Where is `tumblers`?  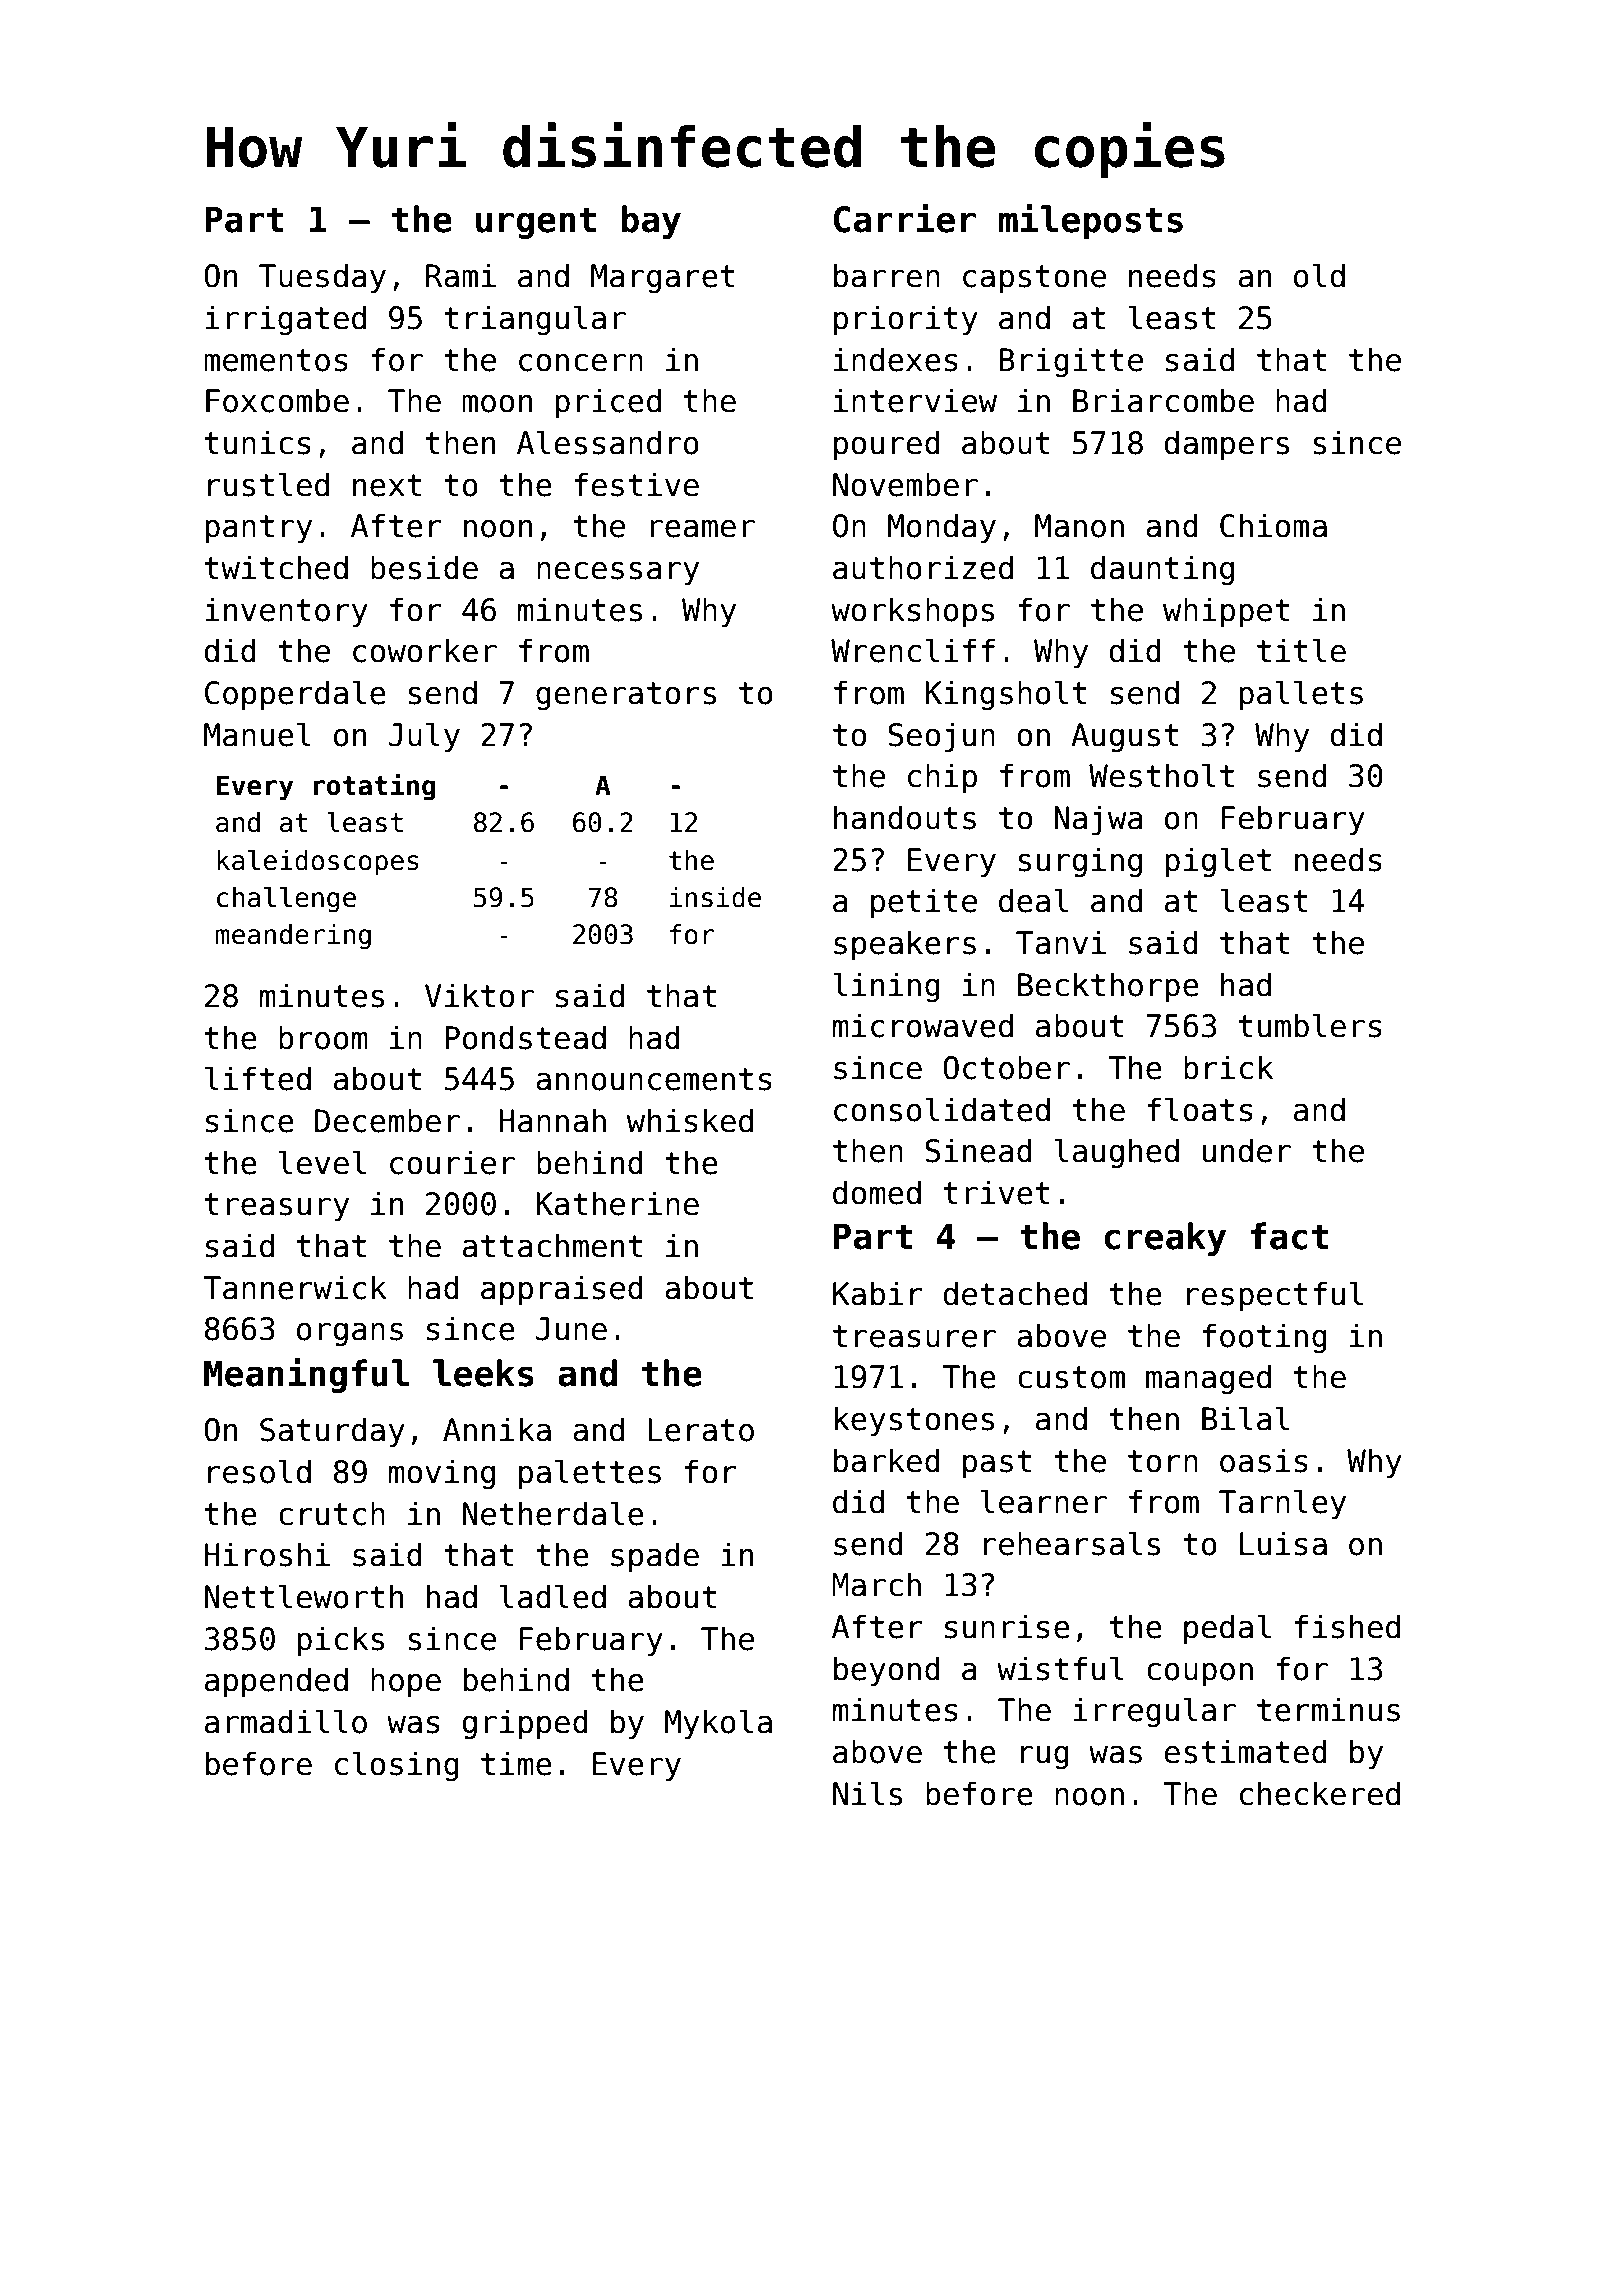 tumblers is located at coordinates (1310, 1025).
